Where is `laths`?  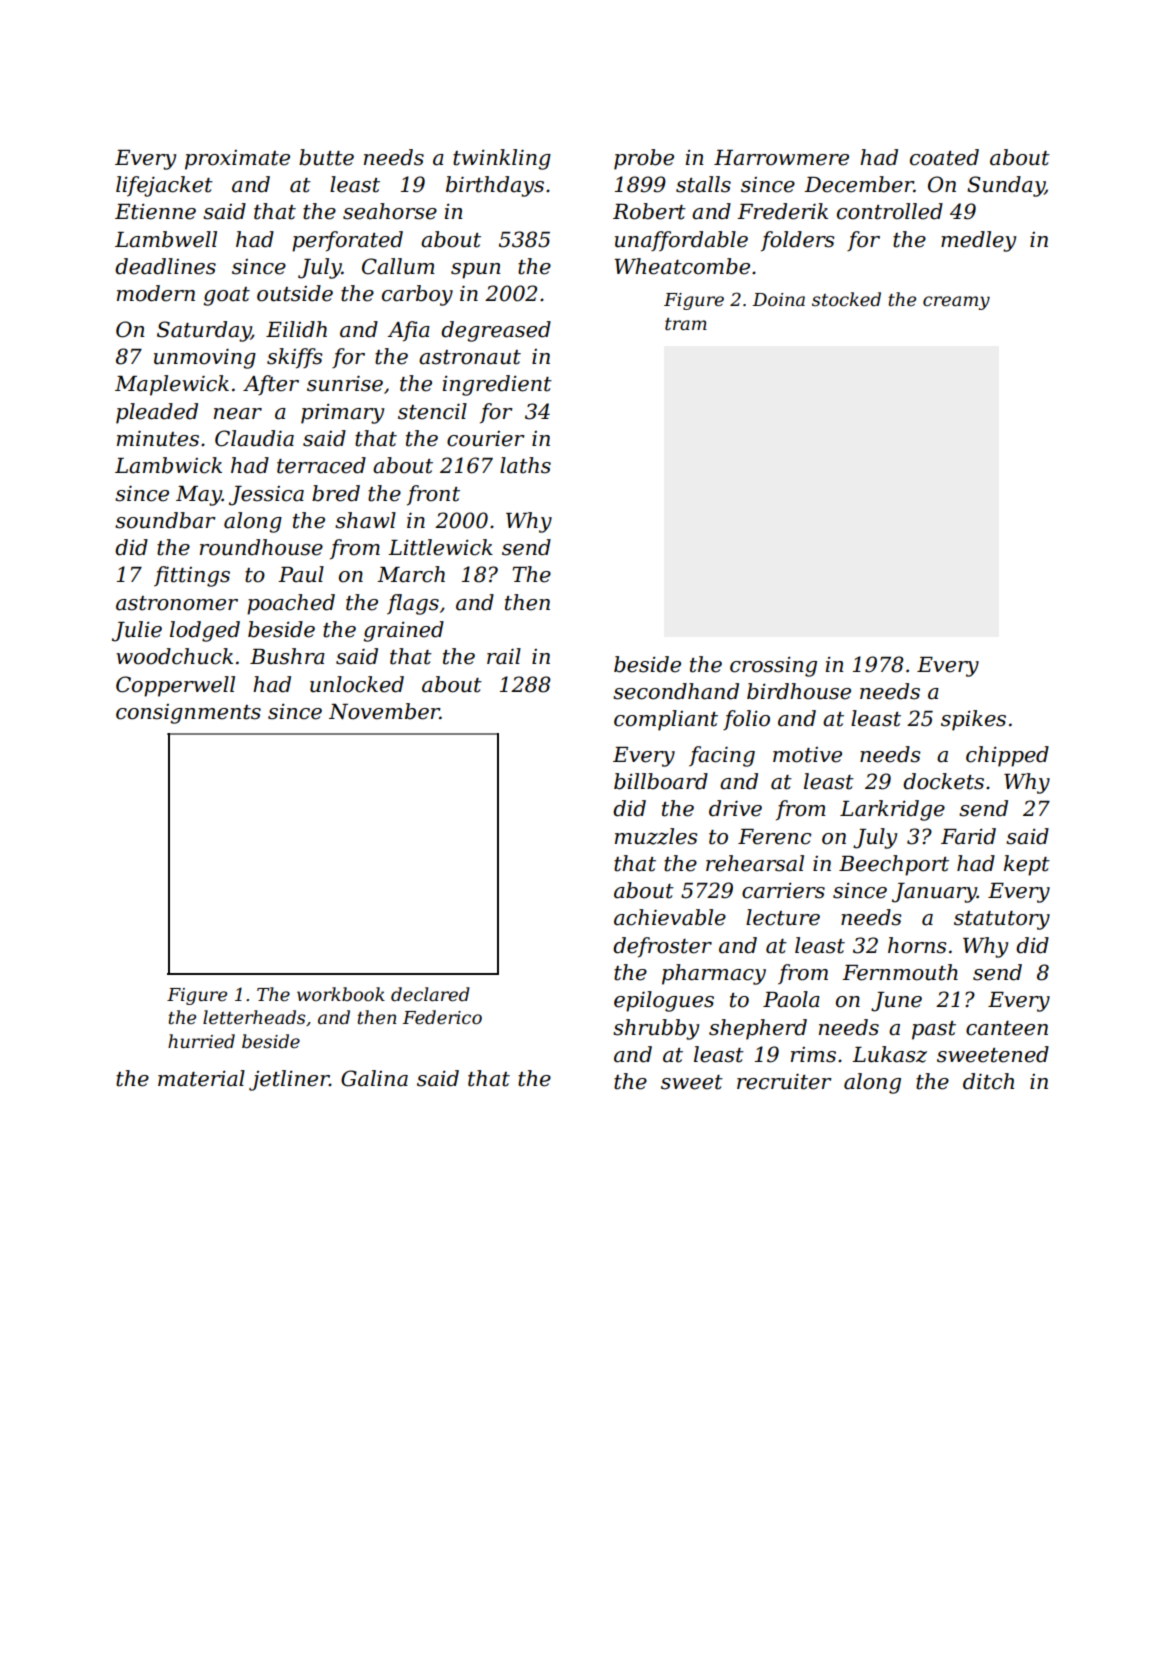 laths is located at coordinates (525, 465).
